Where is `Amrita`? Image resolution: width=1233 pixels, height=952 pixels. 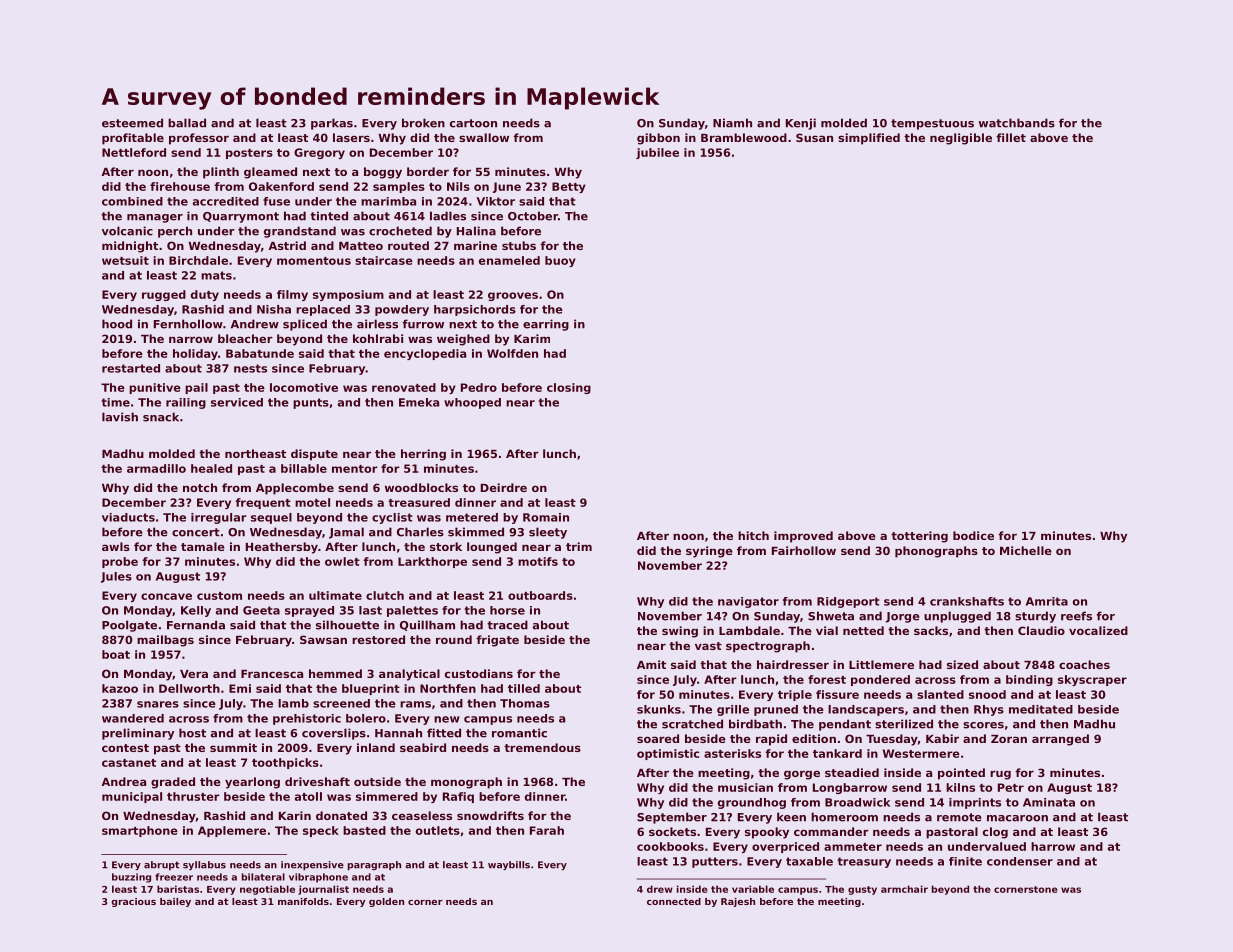
Amrita is located at coordinates (1047, 601).
